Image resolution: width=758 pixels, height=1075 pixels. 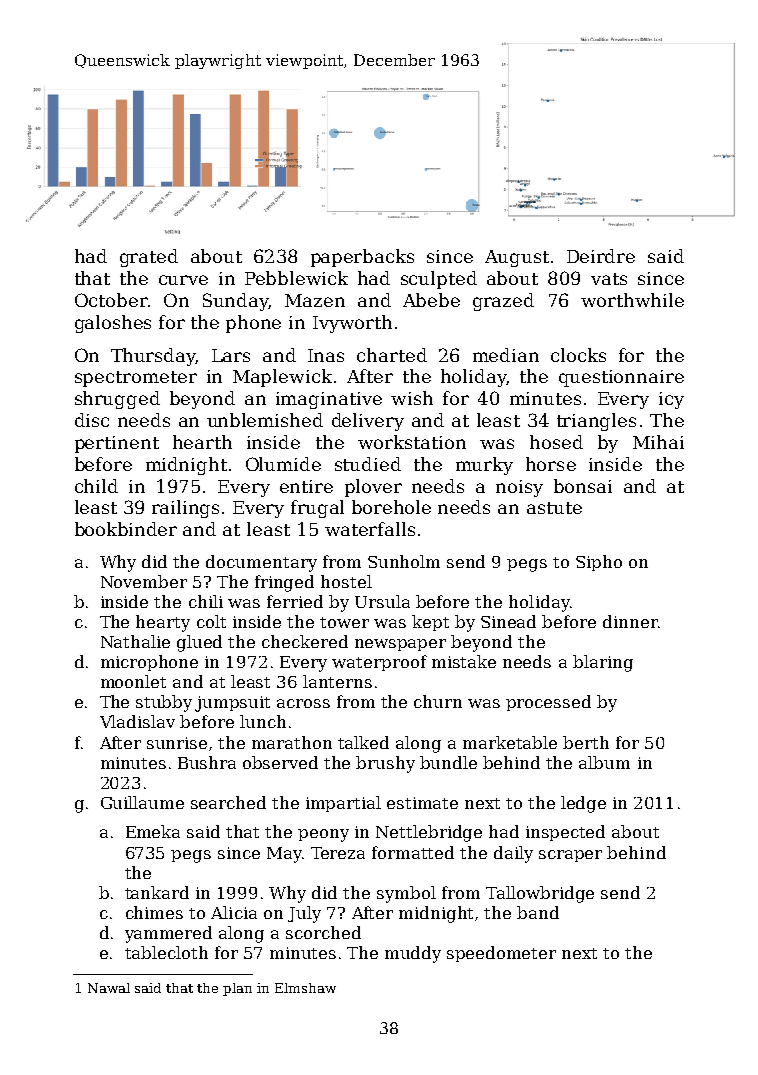 I want to click on Deirdre, so click(x=601, y=256).
